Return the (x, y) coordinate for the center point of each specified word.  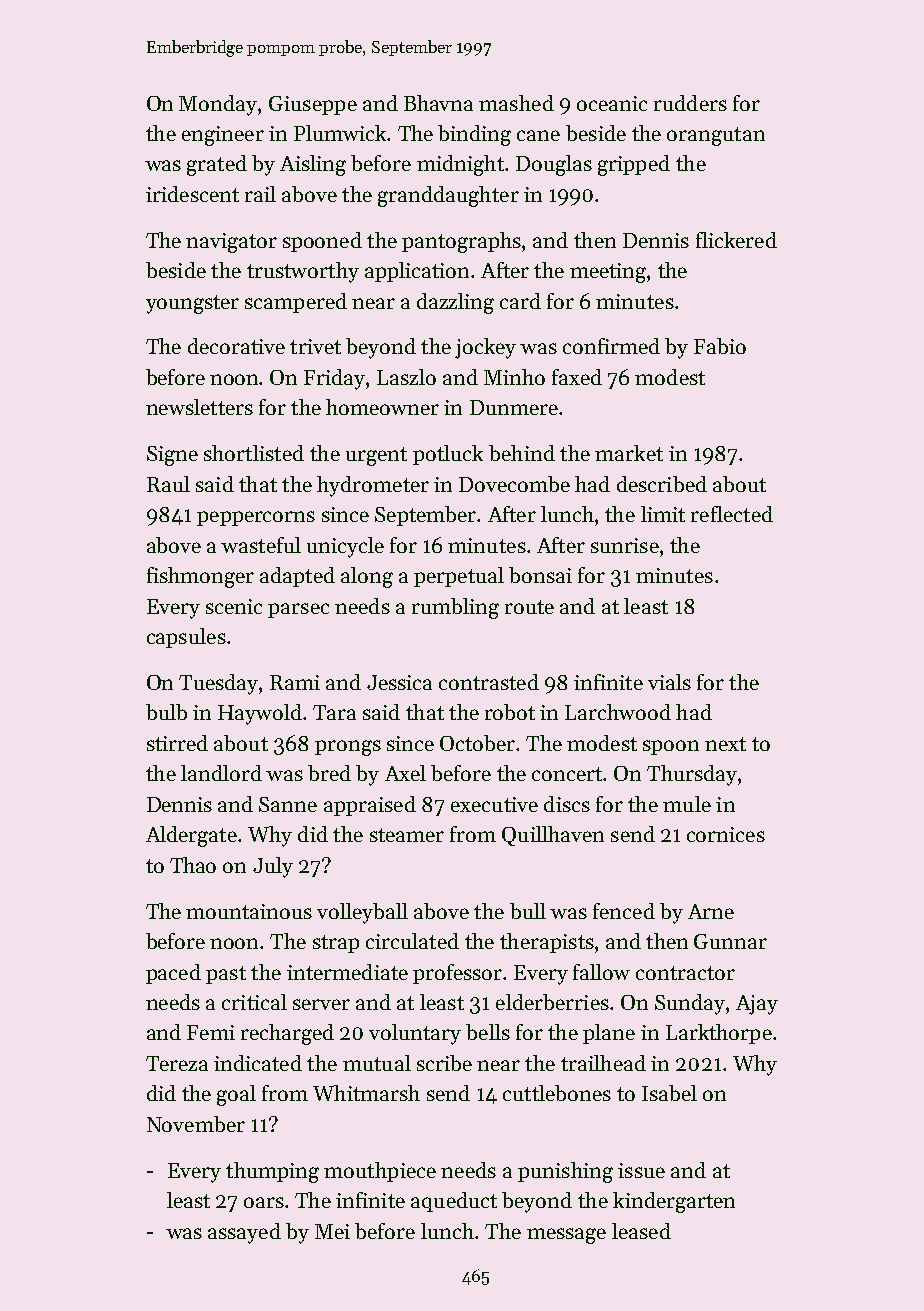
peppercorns (256, 518)
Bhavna (438, 103)
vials (669, 682)
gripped (634, 165)
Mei (332, 1231)
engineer (223, 136)
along (367, 577)
